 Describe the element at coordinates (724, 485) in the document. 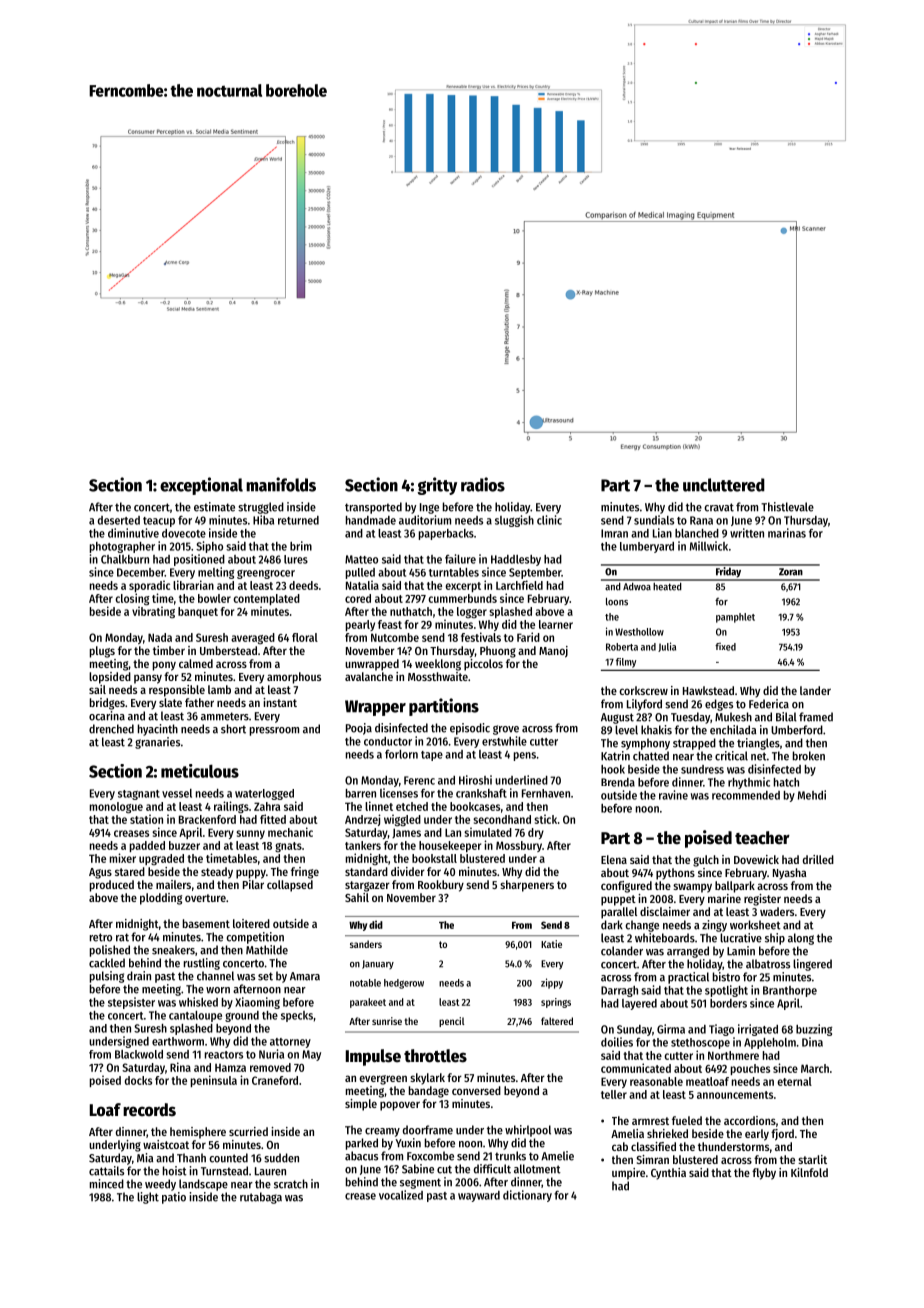

I see `uncluttered` at that location.
